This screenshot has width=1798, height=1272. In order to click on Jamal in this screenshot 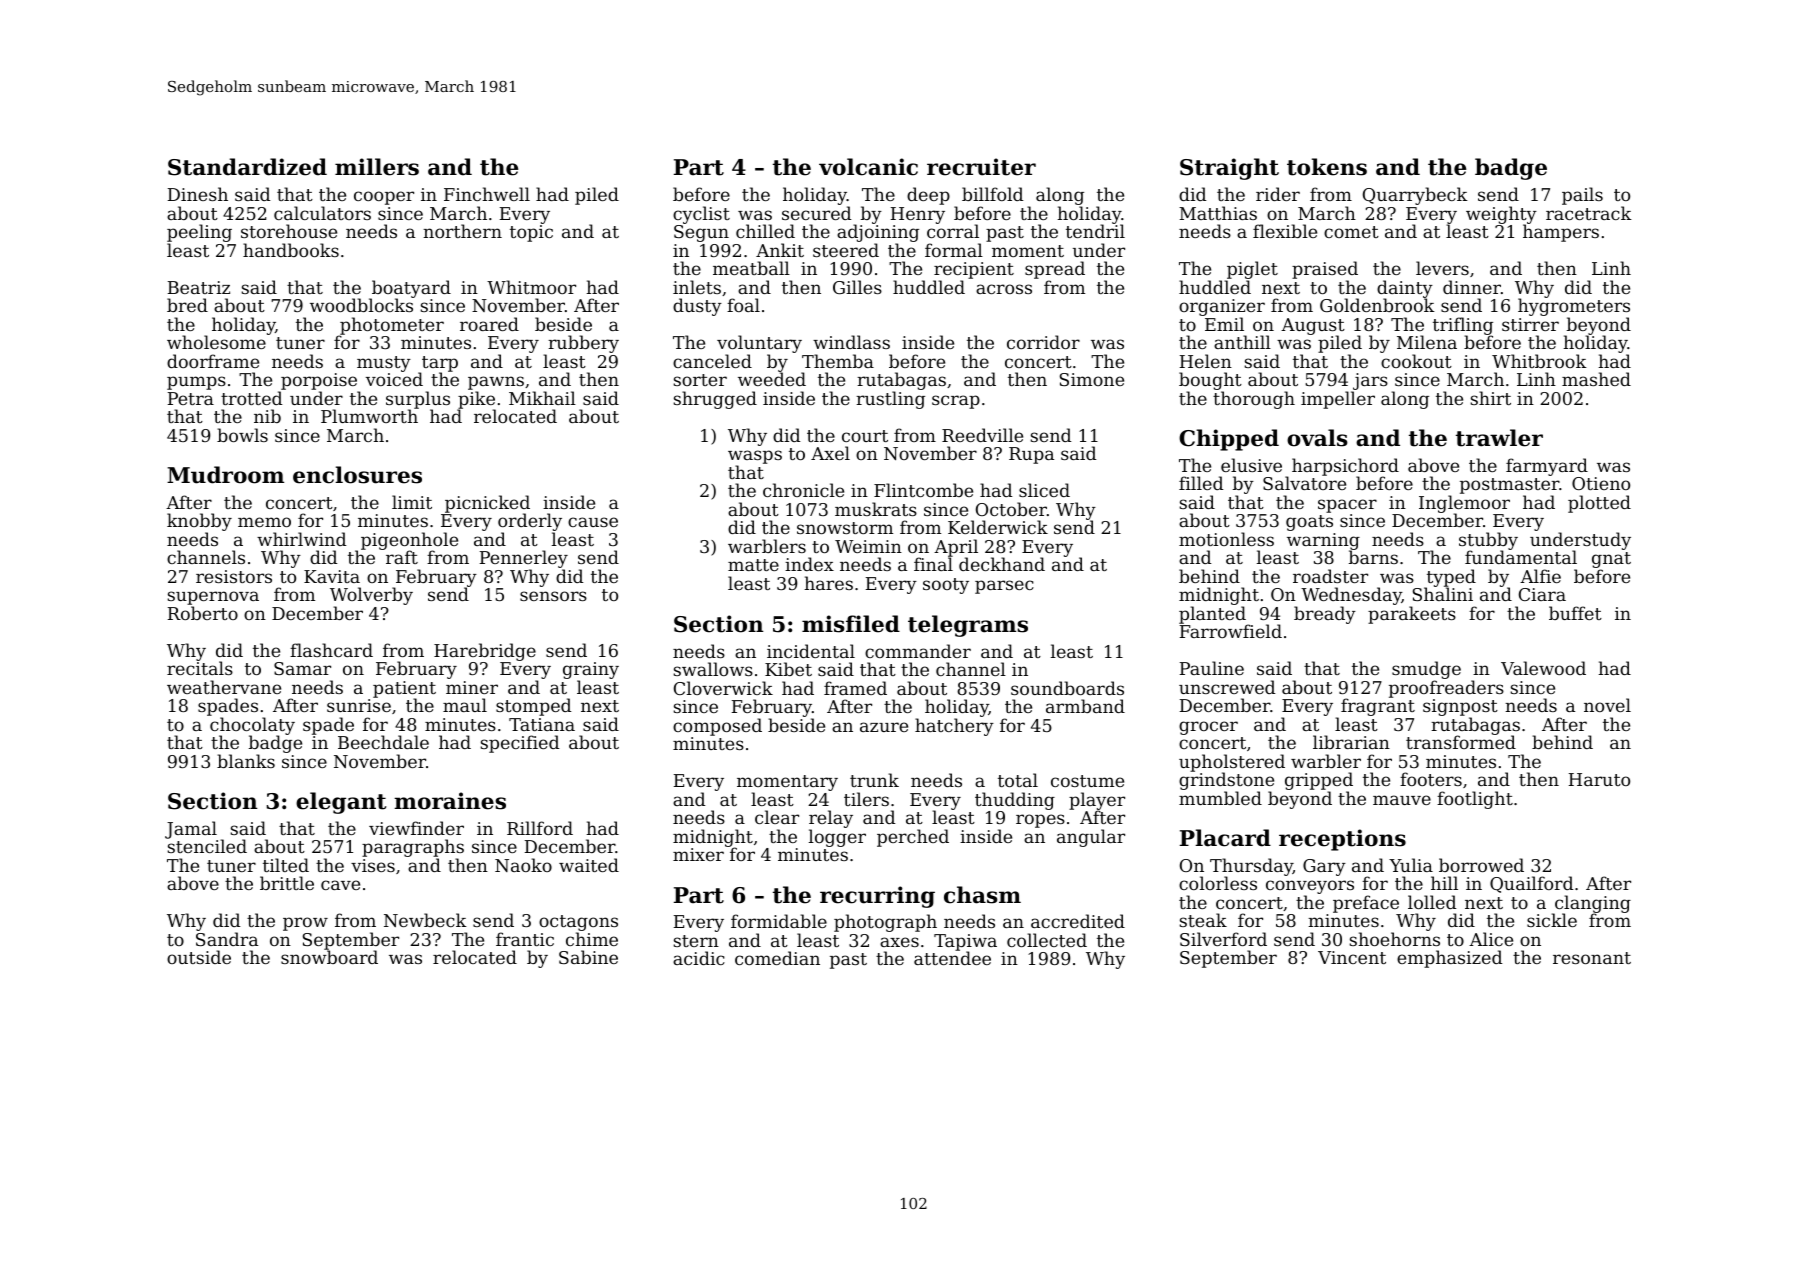, I will do `click(191, 830)`.
